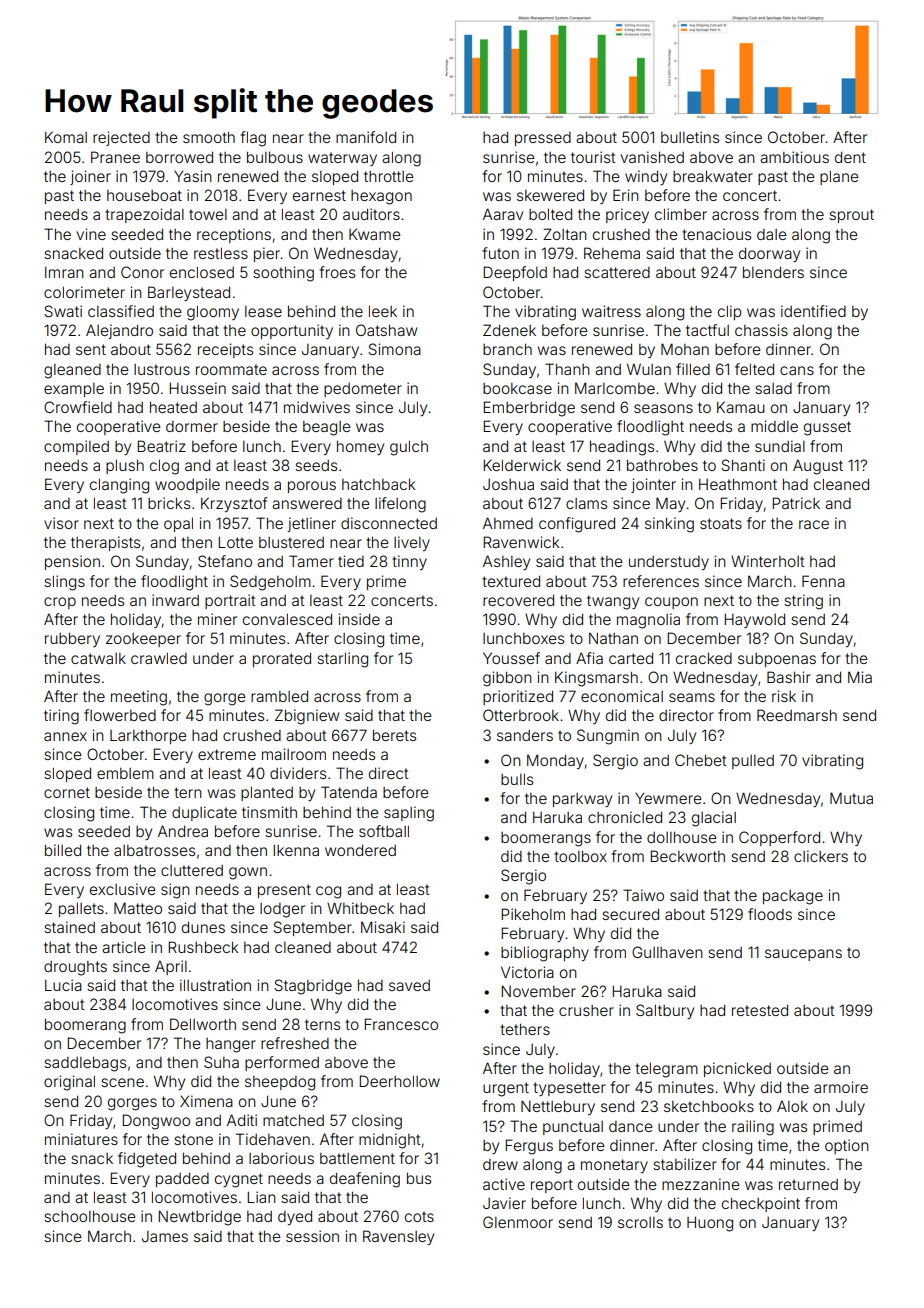 The width and height of the image is (924, 1308). What do you see at coordinates (142, 272) in the image?
I see `Conor` at bounding box center [142, 272].
